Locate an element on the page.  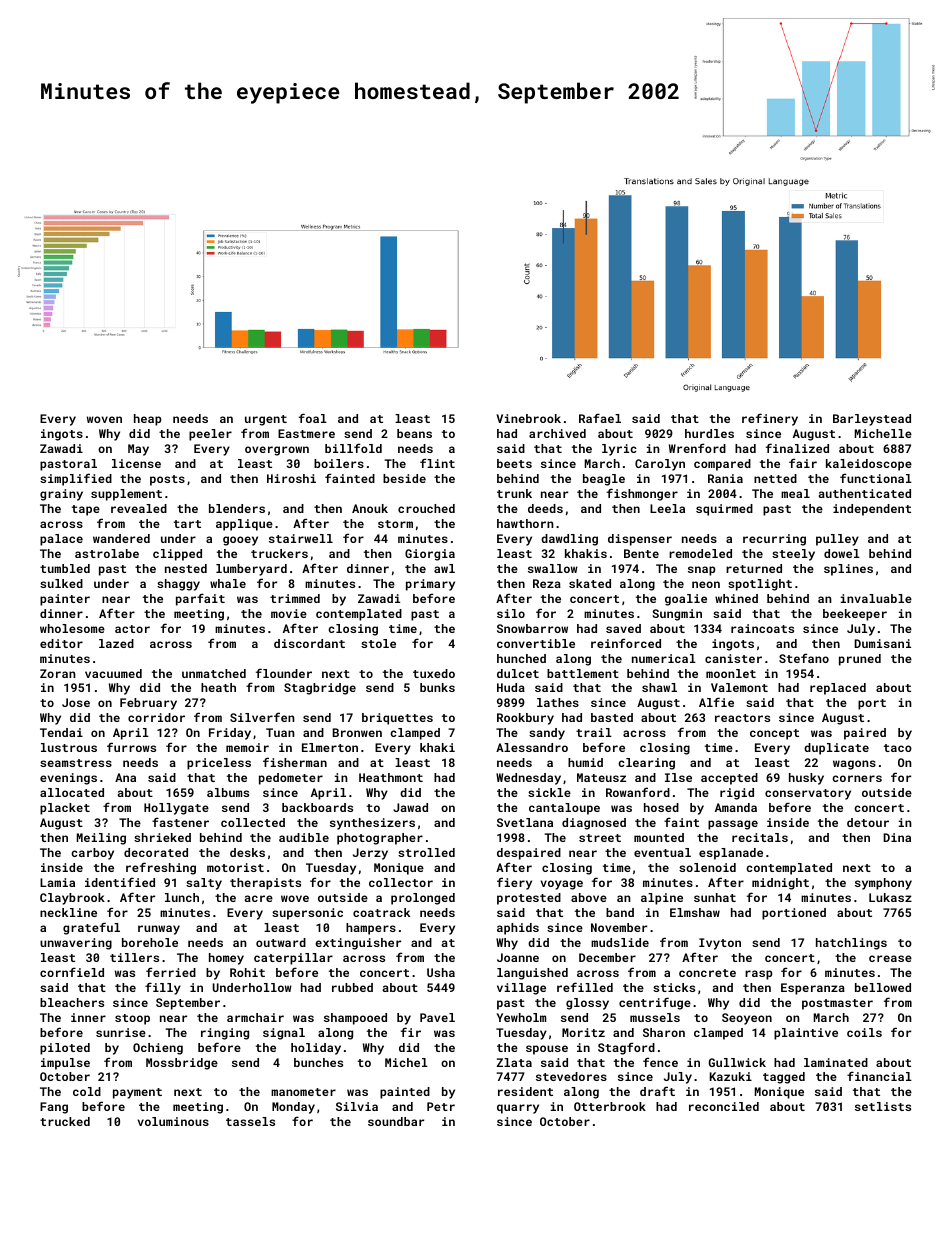
Eastmere is located at coordinates (306, 433).
